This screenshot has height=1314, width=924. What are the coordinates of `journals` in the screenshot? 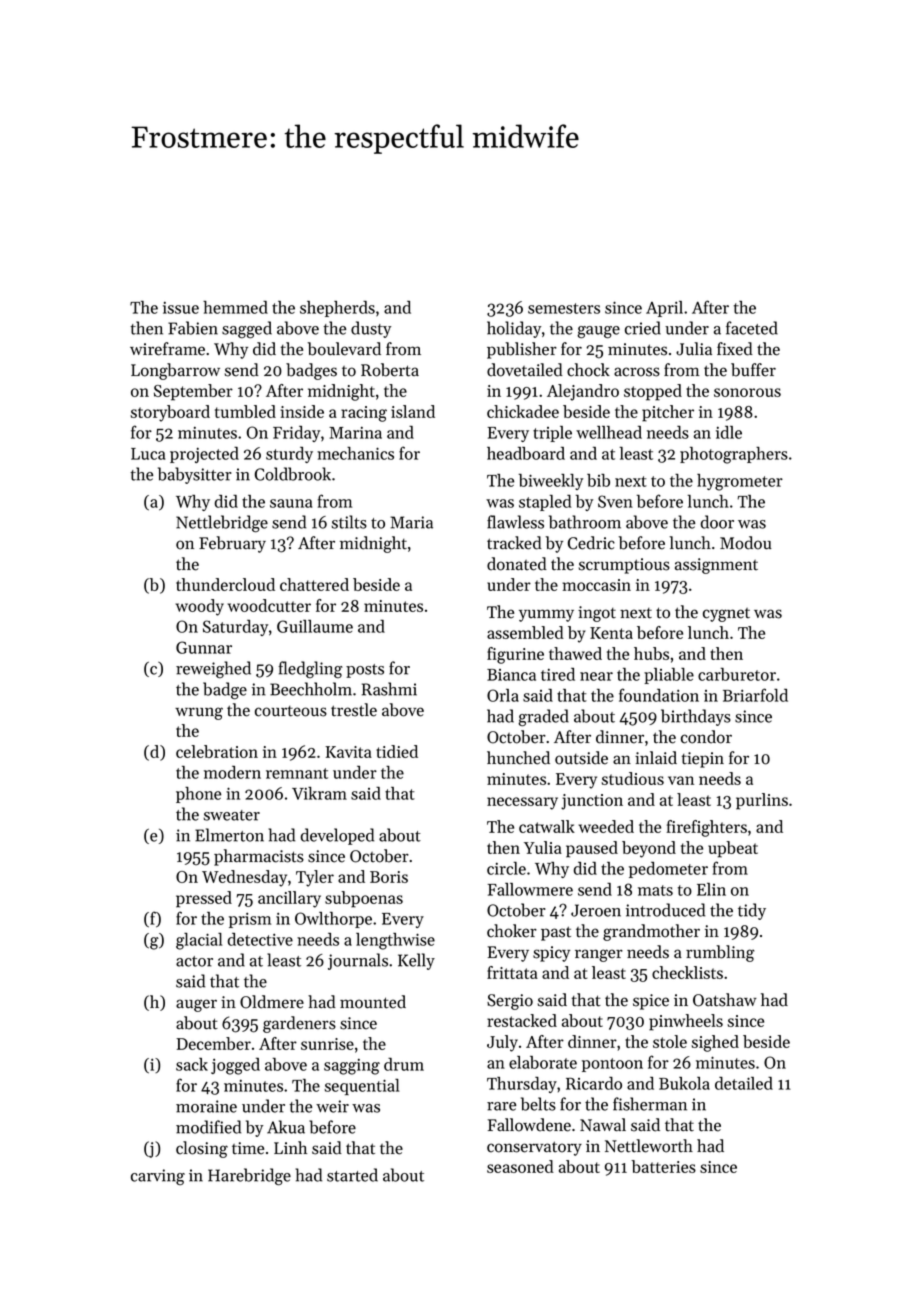 It's located at (358, 961).
